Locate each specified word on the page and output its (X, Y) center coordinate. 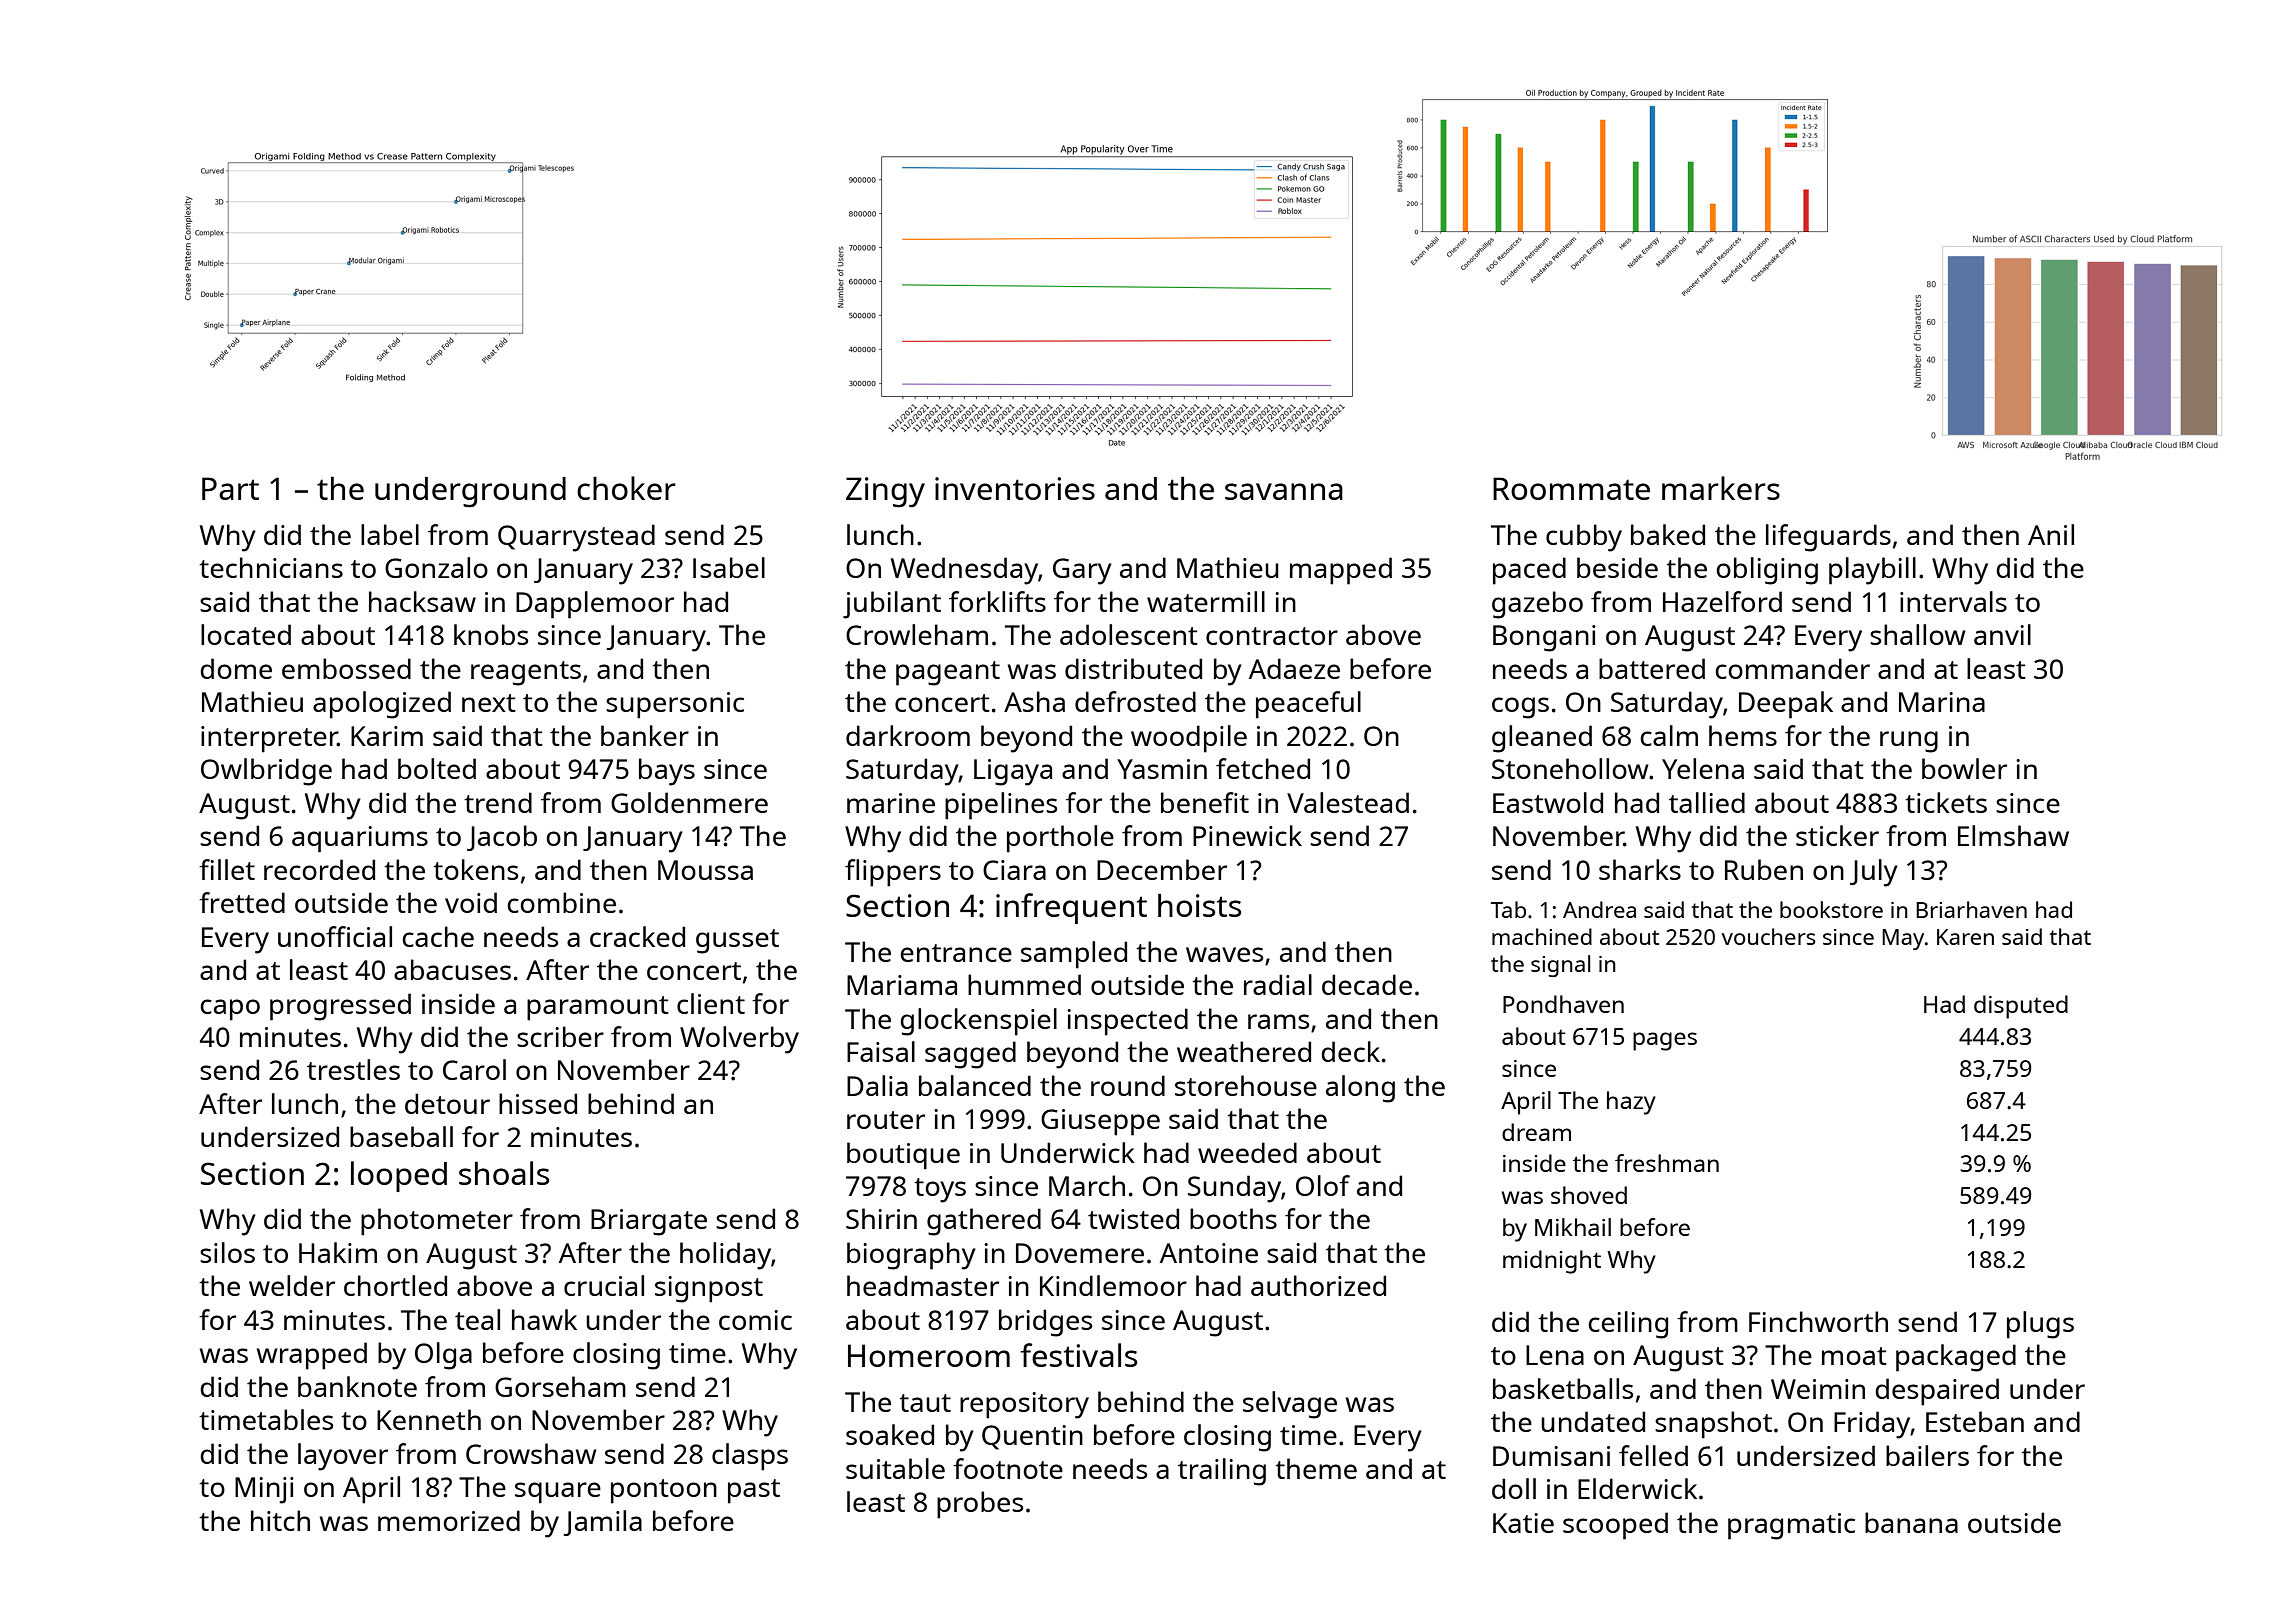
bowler (1964, 768)
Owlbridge (266, 772)
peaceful (1308, 705)
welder (292, 1285)
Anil (2051, 534)
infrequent (1071, 908)
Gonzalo (436, 567)
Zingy (885, 492)
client (711, 1003)
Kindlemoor (1113, 1285)
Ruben (1764, 869)
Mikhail (1573, 1227)
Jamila (603, 1523)
